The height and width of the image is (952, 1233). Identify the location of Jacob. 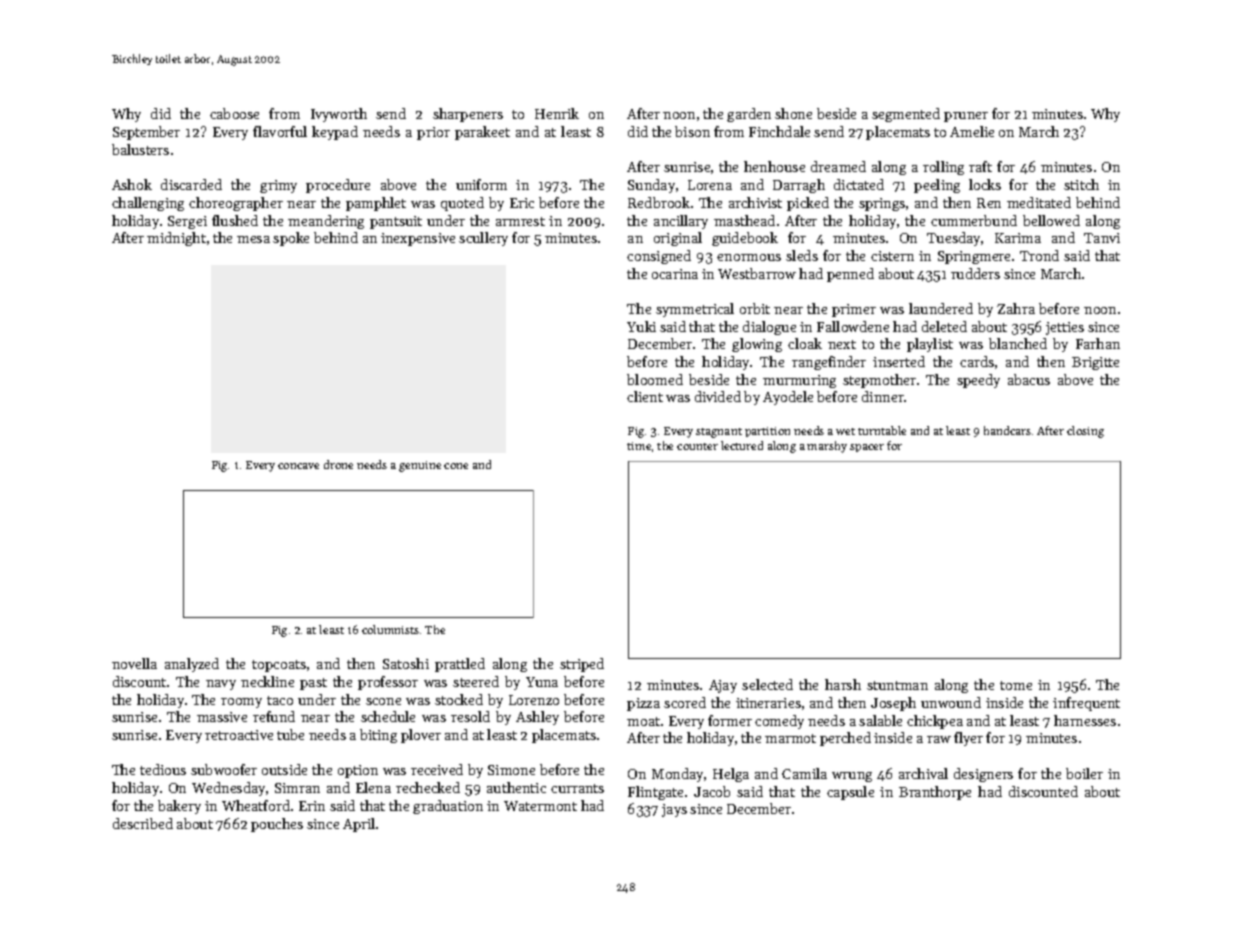
(712, 791).
